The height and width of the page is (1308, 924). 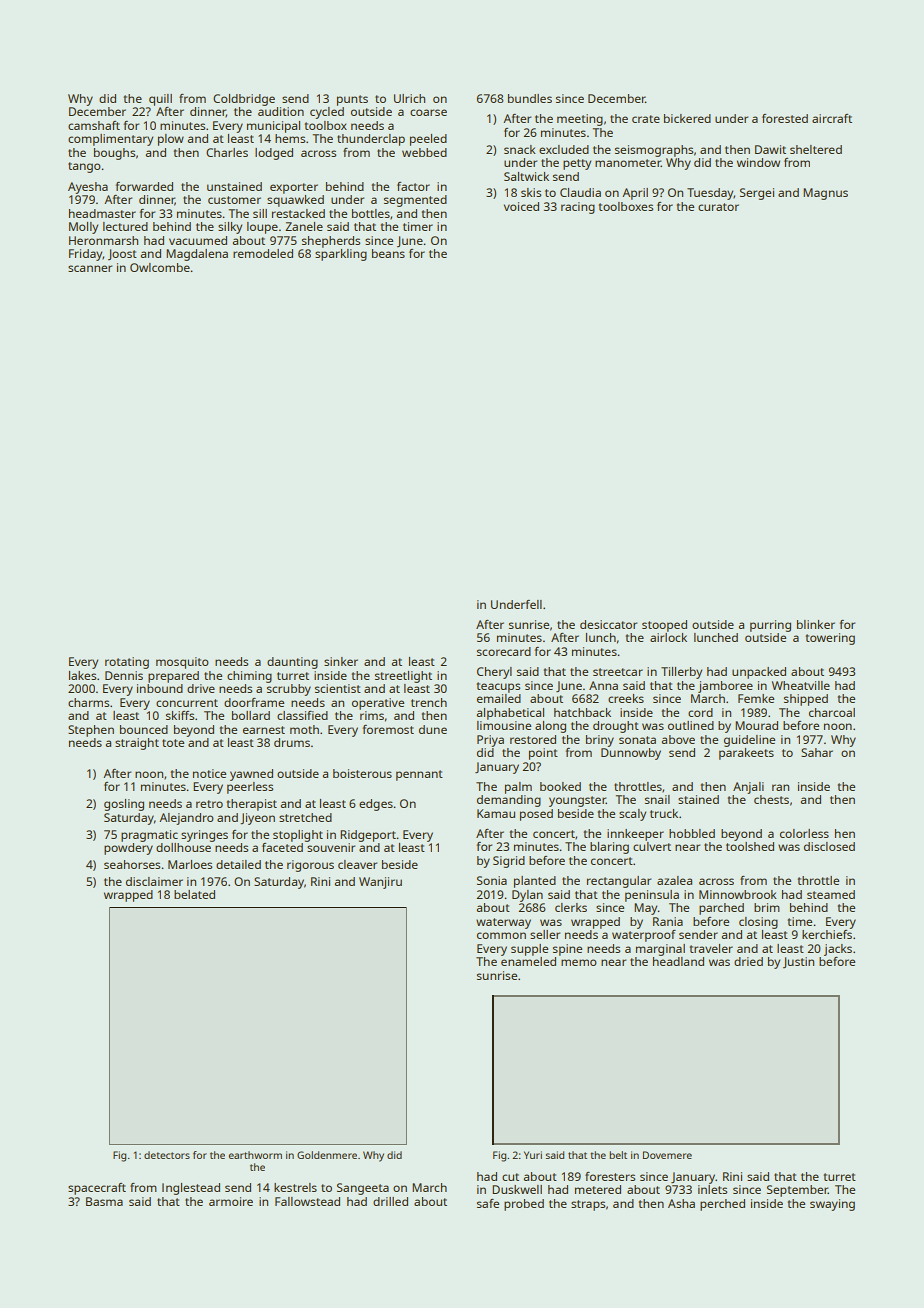 I want to click on belated, so click(x=194, y=894).
